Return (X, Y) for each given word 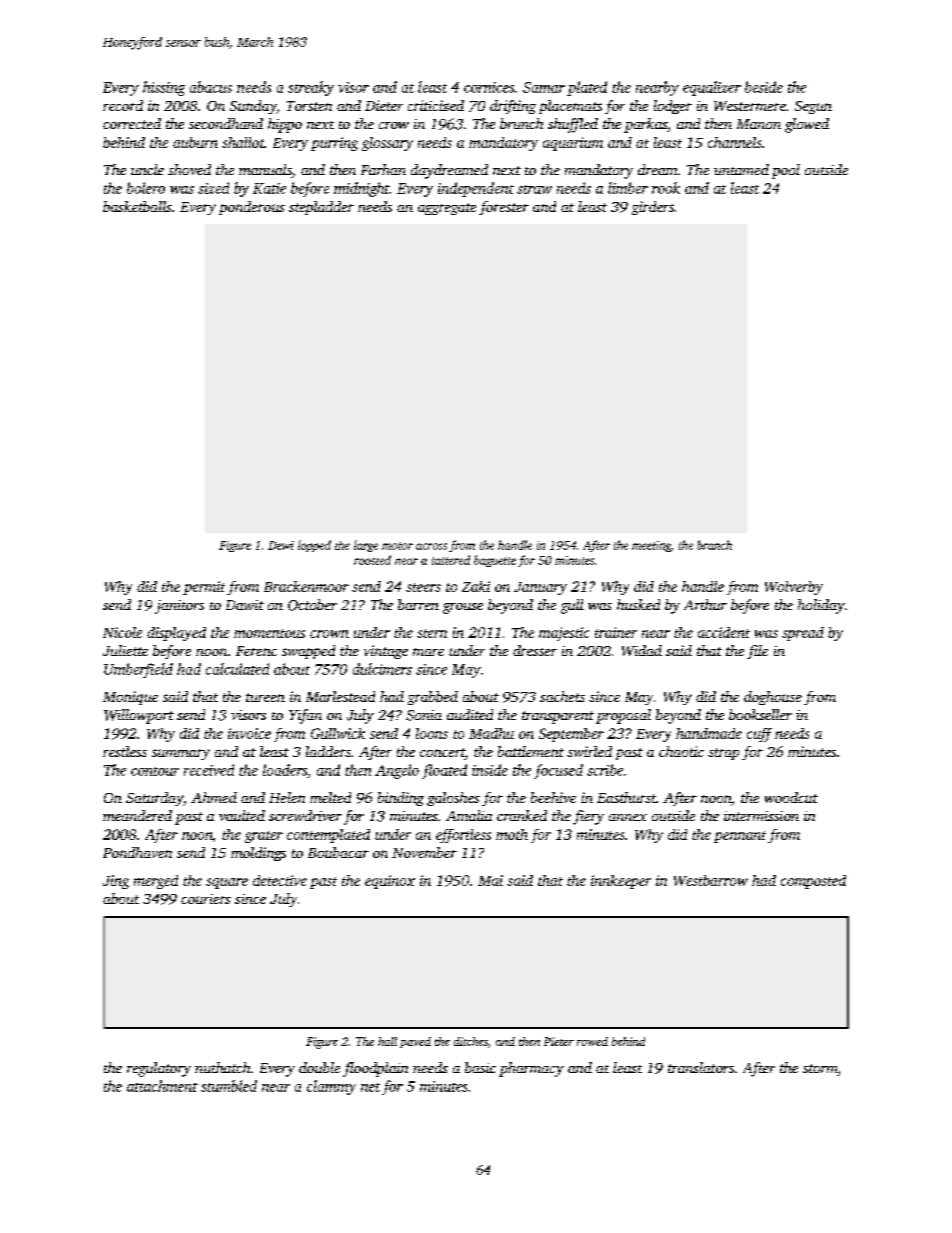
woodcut (791, 797)
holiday (821, 606)
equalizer (712, 88)
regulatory (159, 1069)
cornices (489, 87)
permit (204, 588)
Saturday (154, 799)
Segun (813, 107)
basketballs (137, 206)
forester (504, 208)
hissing (164, 88)
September (571, 735)
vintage (386, 652)
